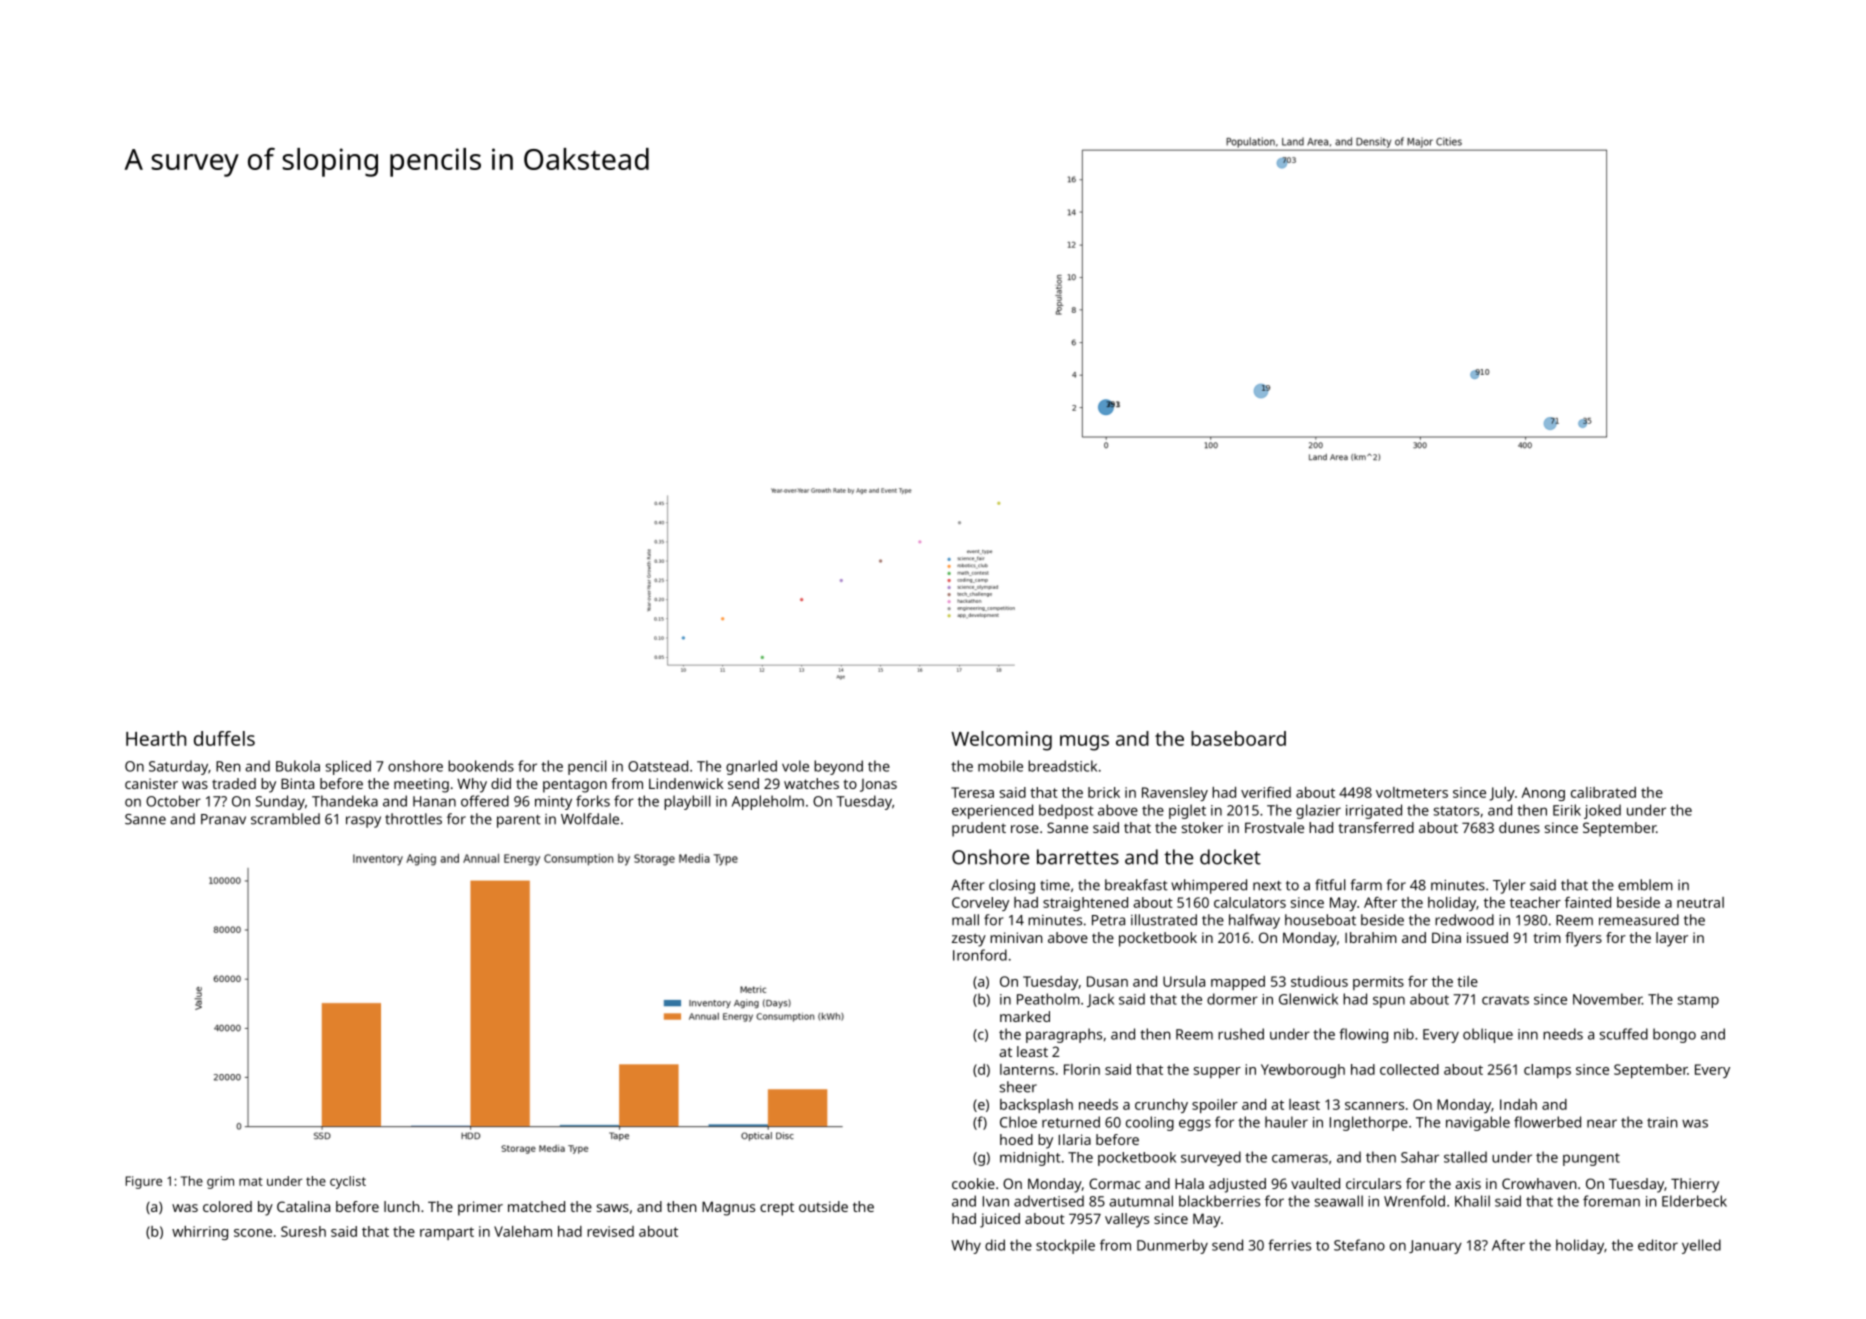 Image resolution: width=1866 pixels, height=1319 pixels. I want to click on baseboard, so click(1238, 738).
